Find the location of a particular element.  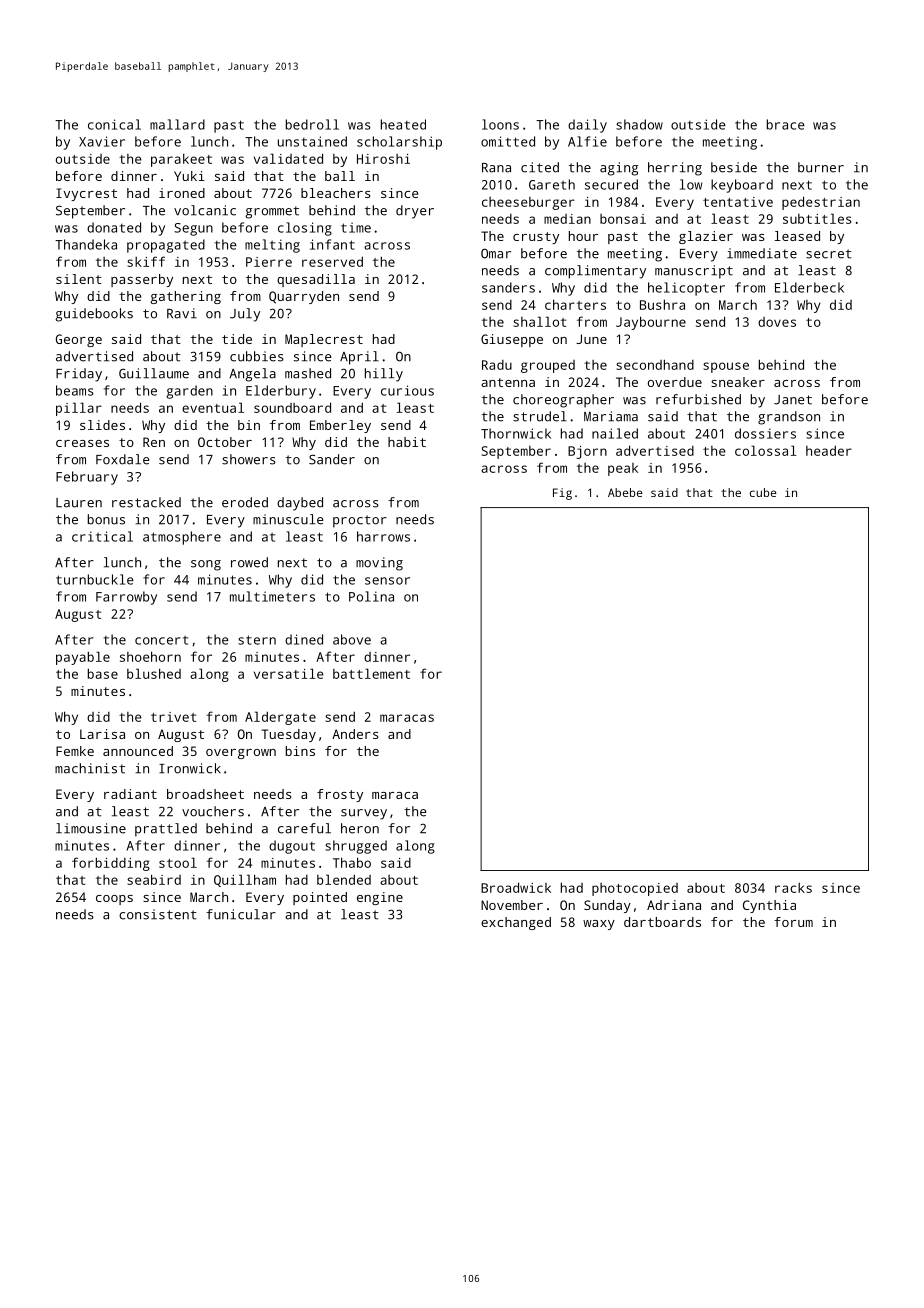

racks is located at coordinates (793, 888).
